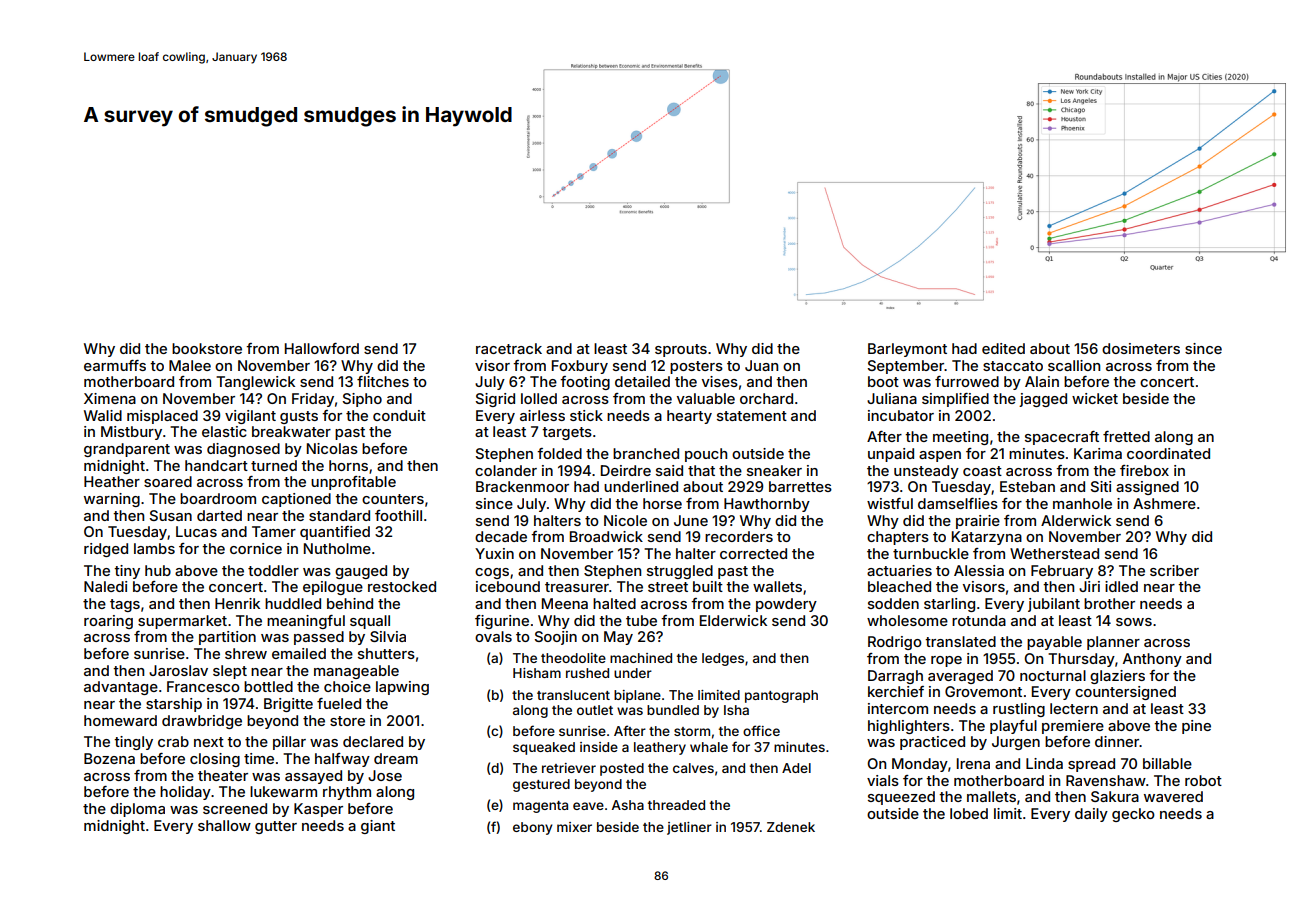  Describe the element at coordinates (532, 828) in the page. I see `ebony` at that location.
